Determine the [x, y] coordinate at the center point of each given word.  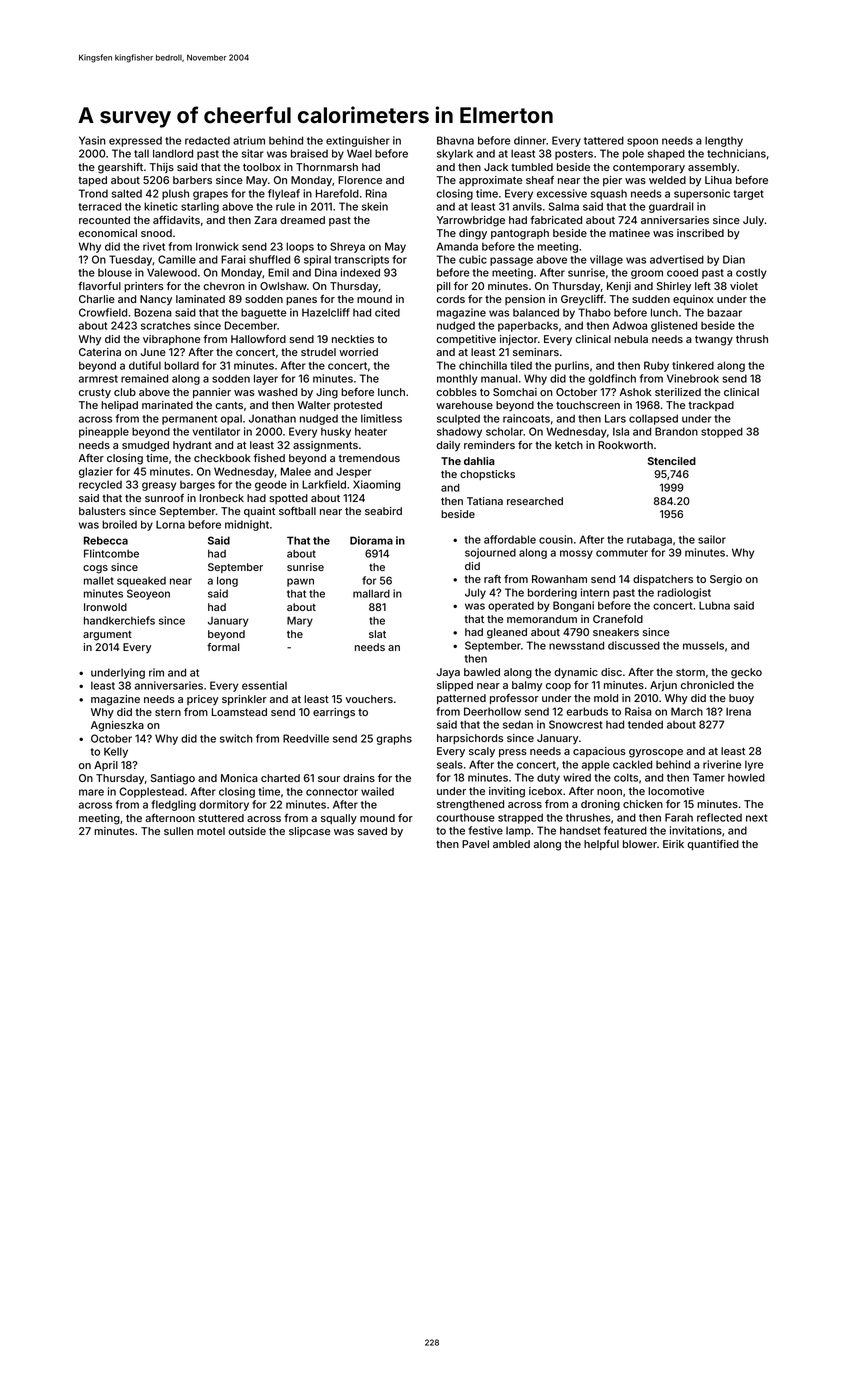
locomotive [676, 791]
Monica [239, 778]
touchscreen [588, 405]
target [748, 195]
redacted [207, 140]
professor [514, 699]
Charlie [97, 299]
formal [223, 647]
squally [339, 819]
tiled [521, 365]
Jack [496, 167]
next [756, 818]
